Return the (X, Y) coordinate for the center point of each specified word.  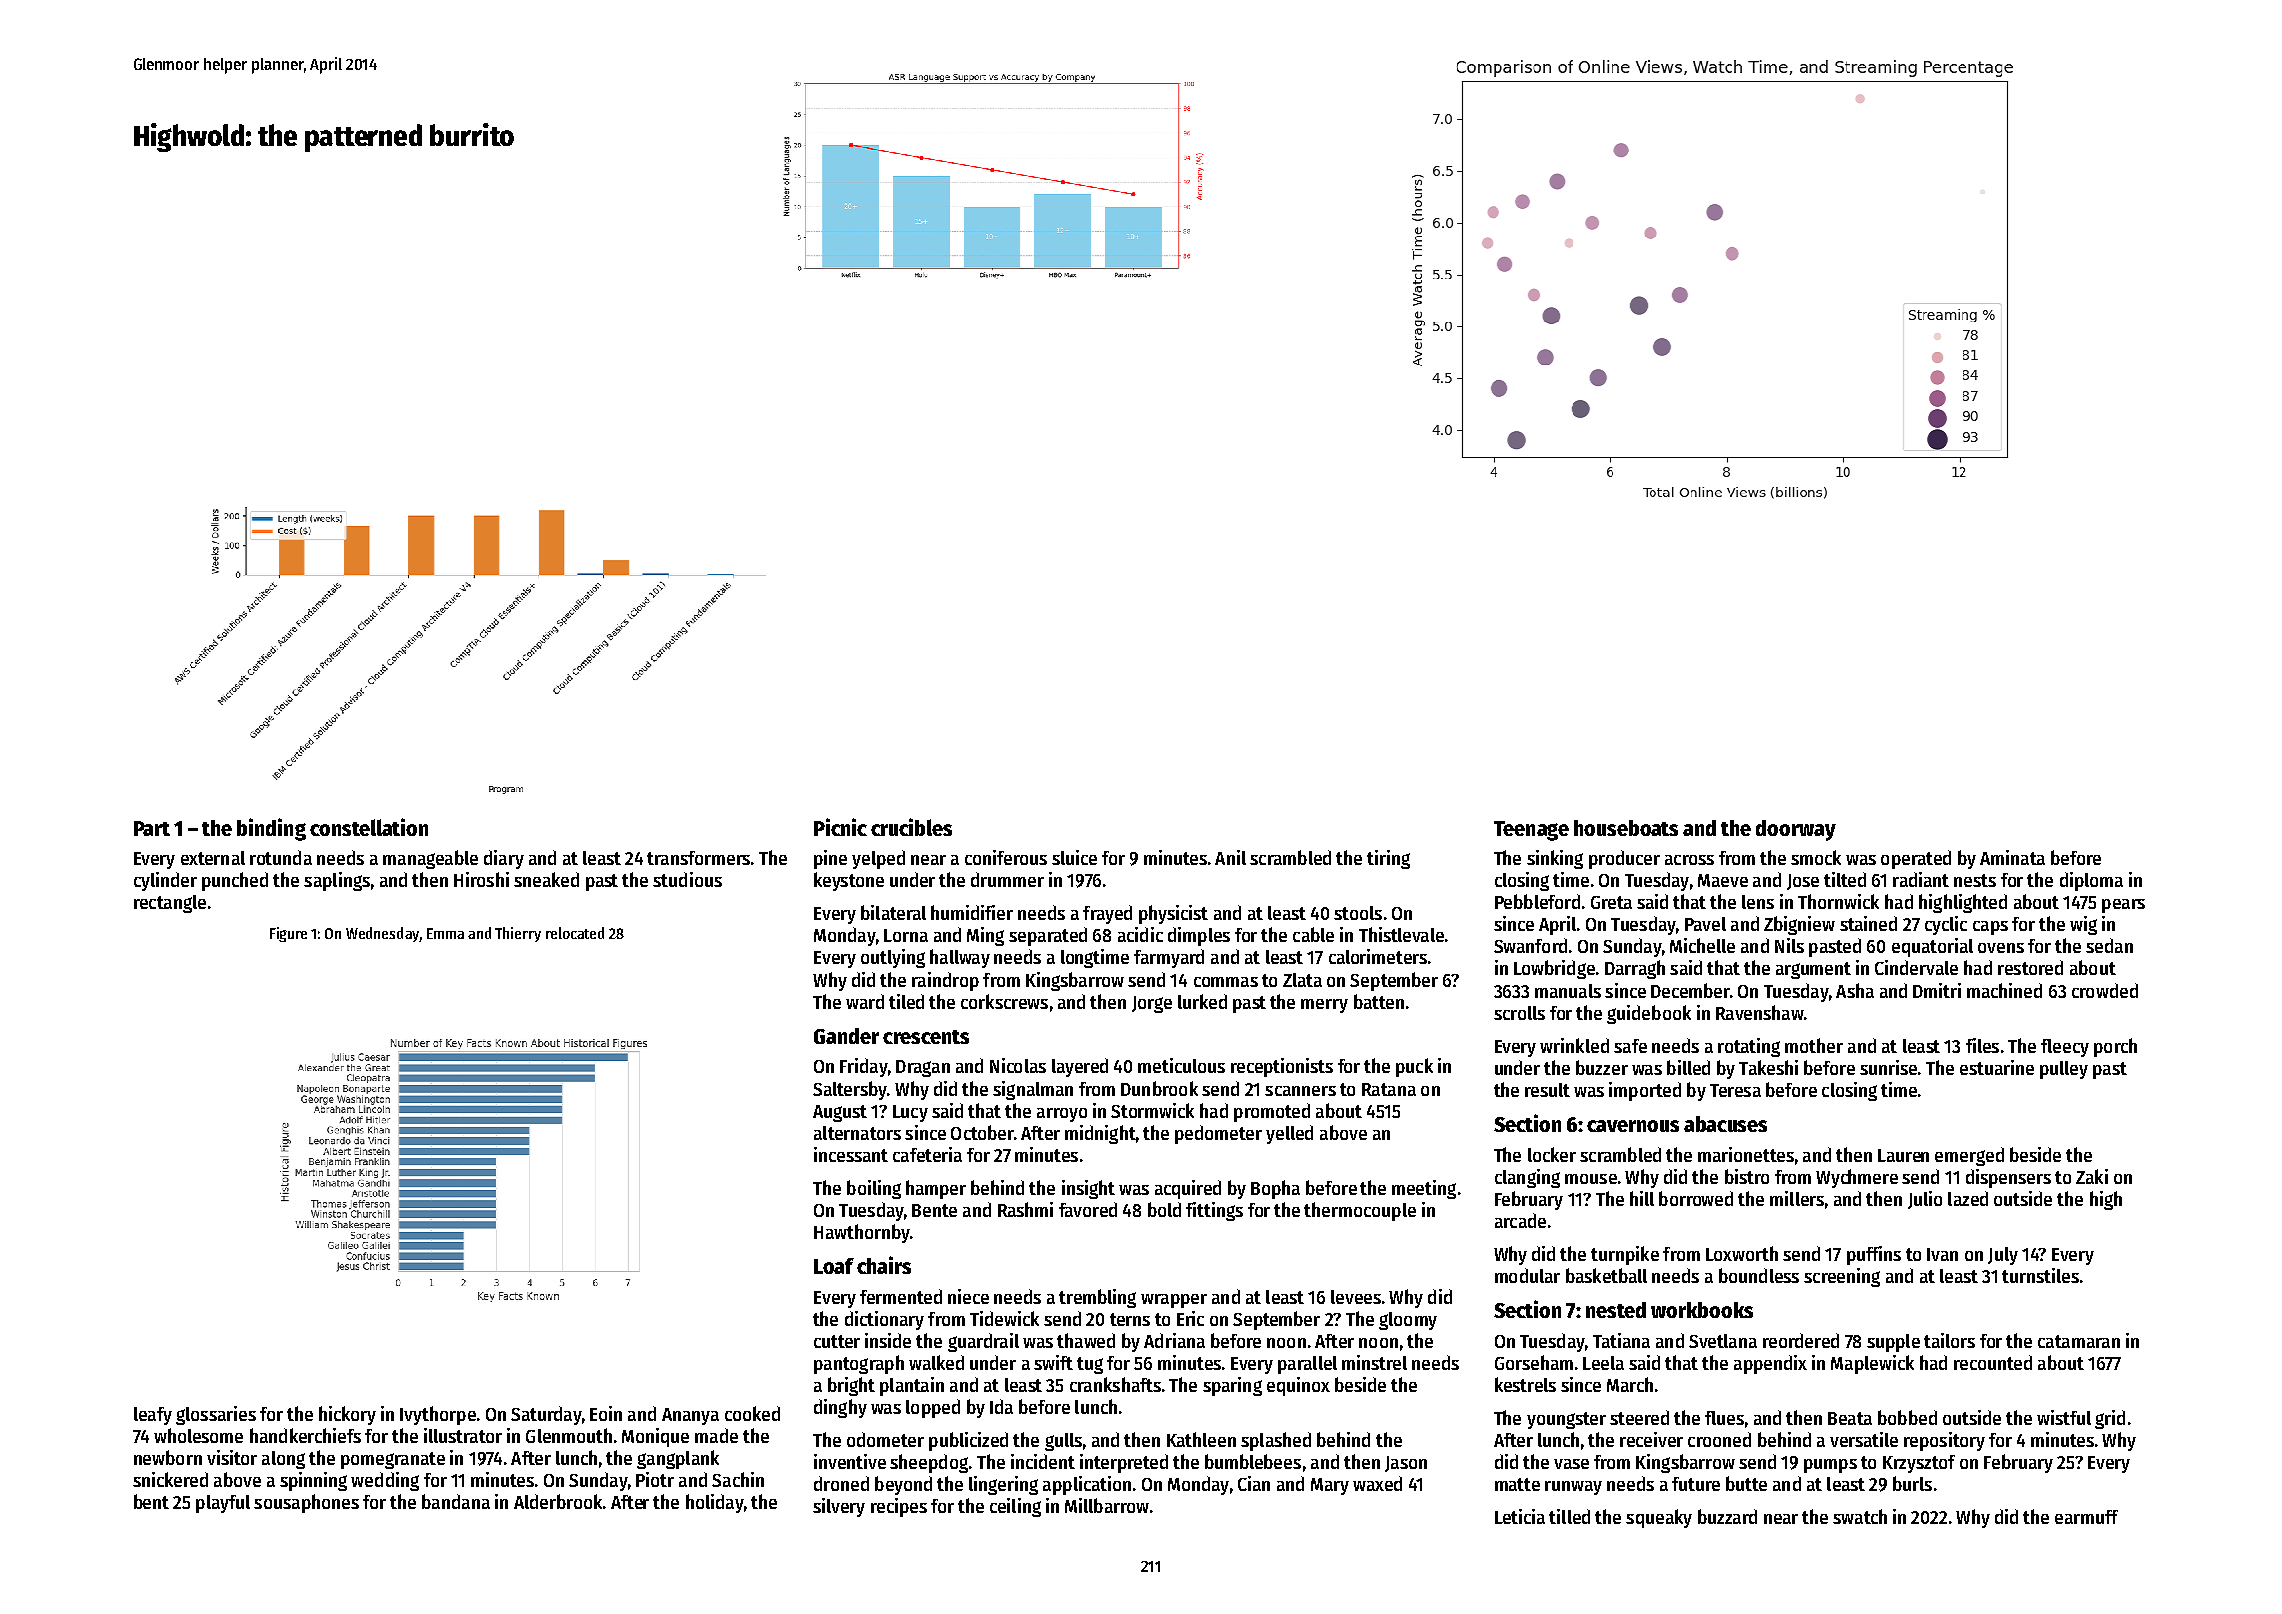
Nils (1789, 945)
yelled (1289, 1134)
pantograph (859, 1364)
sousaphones (306, 1503)
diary (504, 859)
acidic (1140, 934)
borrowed (1696, 1198)
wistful (2064, 1417)
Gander (846, 1036)
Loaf (834, 1266)
